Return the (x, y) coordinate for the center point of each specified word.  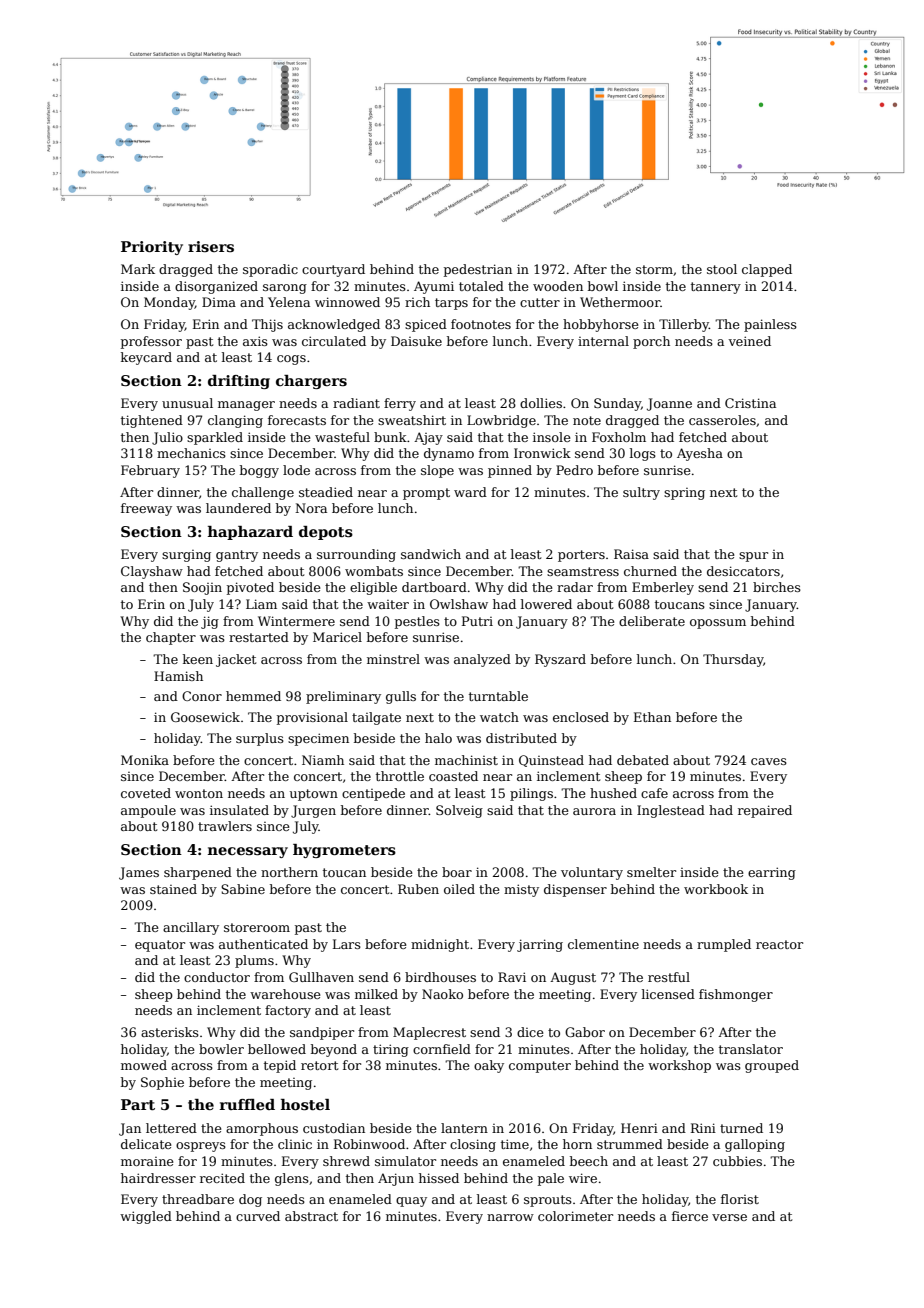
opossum (718, 624)
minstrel (393, 659)
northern (289, 872)
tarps (451, 304)
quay (411, 1202)
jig (210, 622)
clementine (603, 944)
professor (151, 342)
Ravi (512, 977)
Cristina (750, 403)
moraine (147, 1161)
